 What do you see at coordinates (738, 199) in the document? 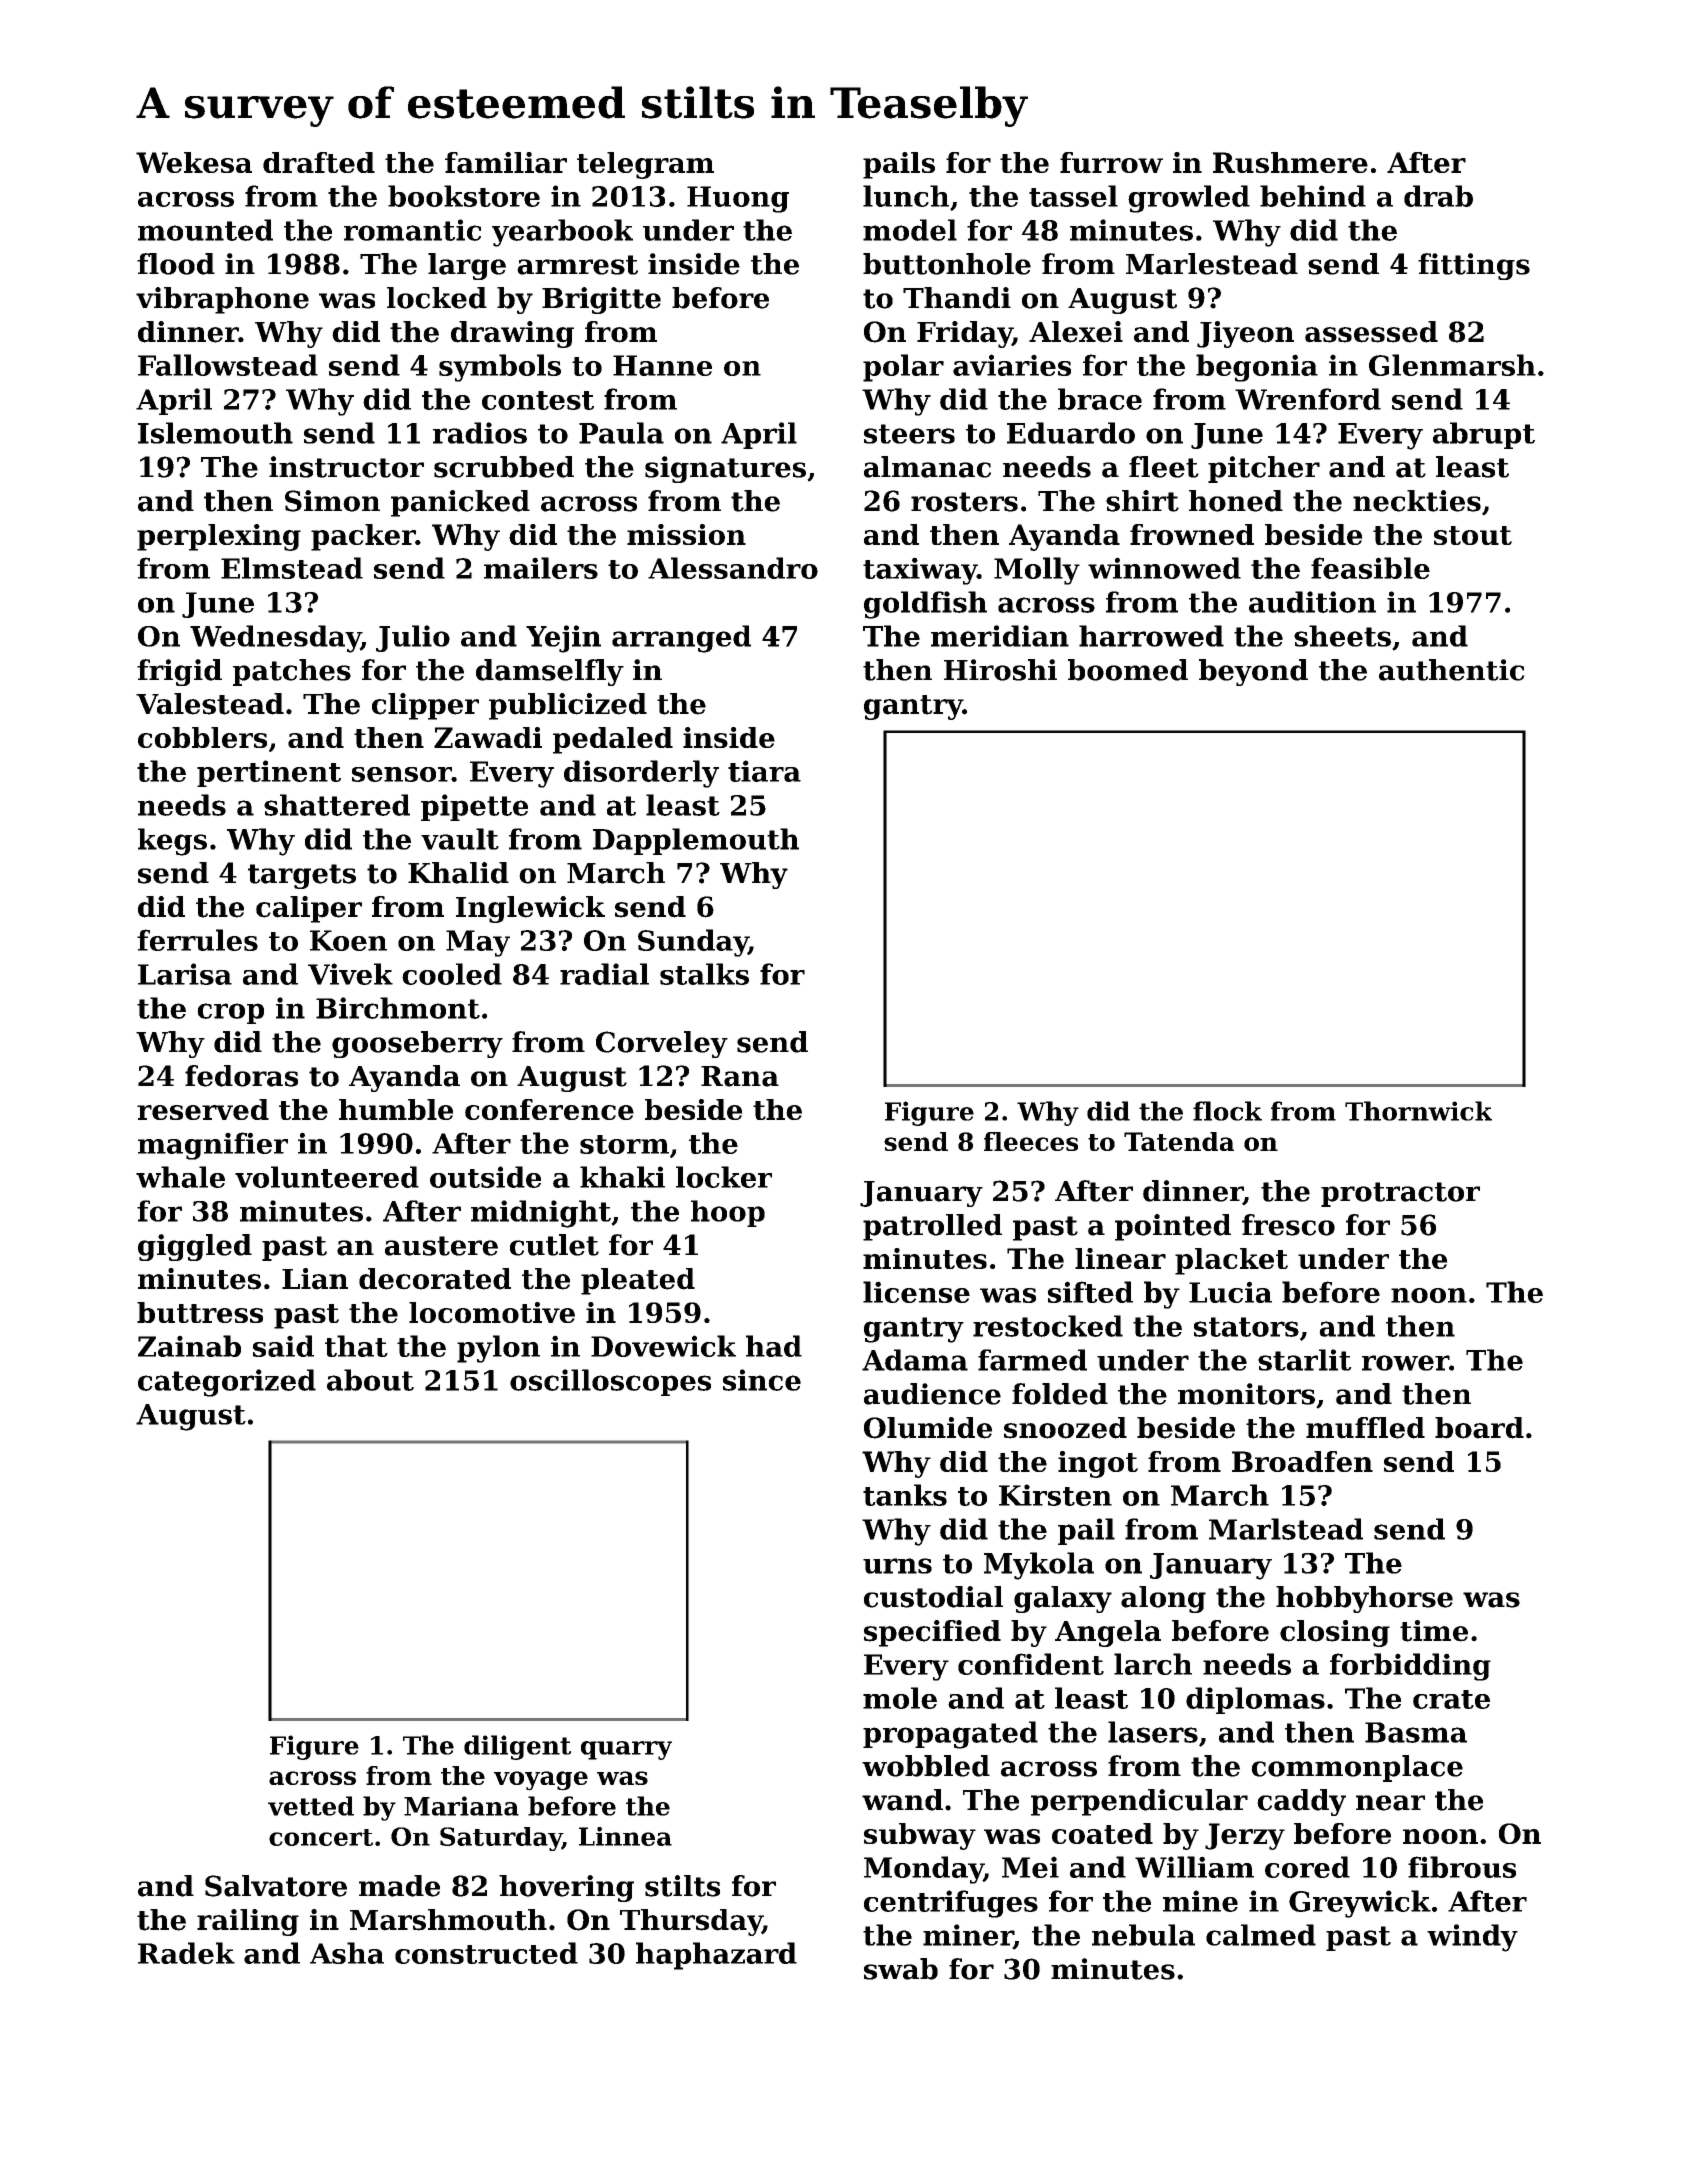
I see `Huong` at bounding box center [738, 199].
